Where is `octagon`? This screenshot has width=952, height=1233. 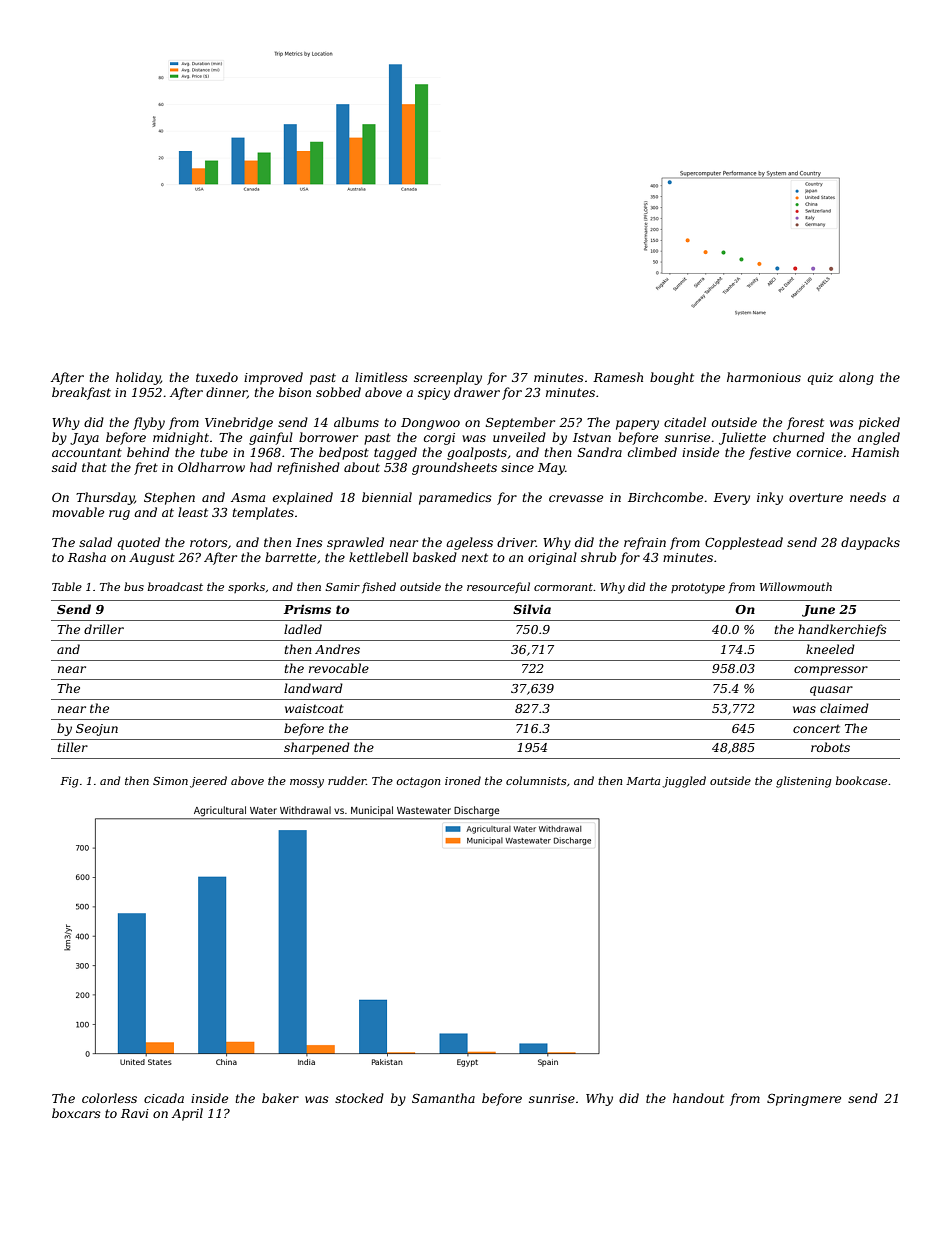 octagon is located at coordinates (418, 782).
